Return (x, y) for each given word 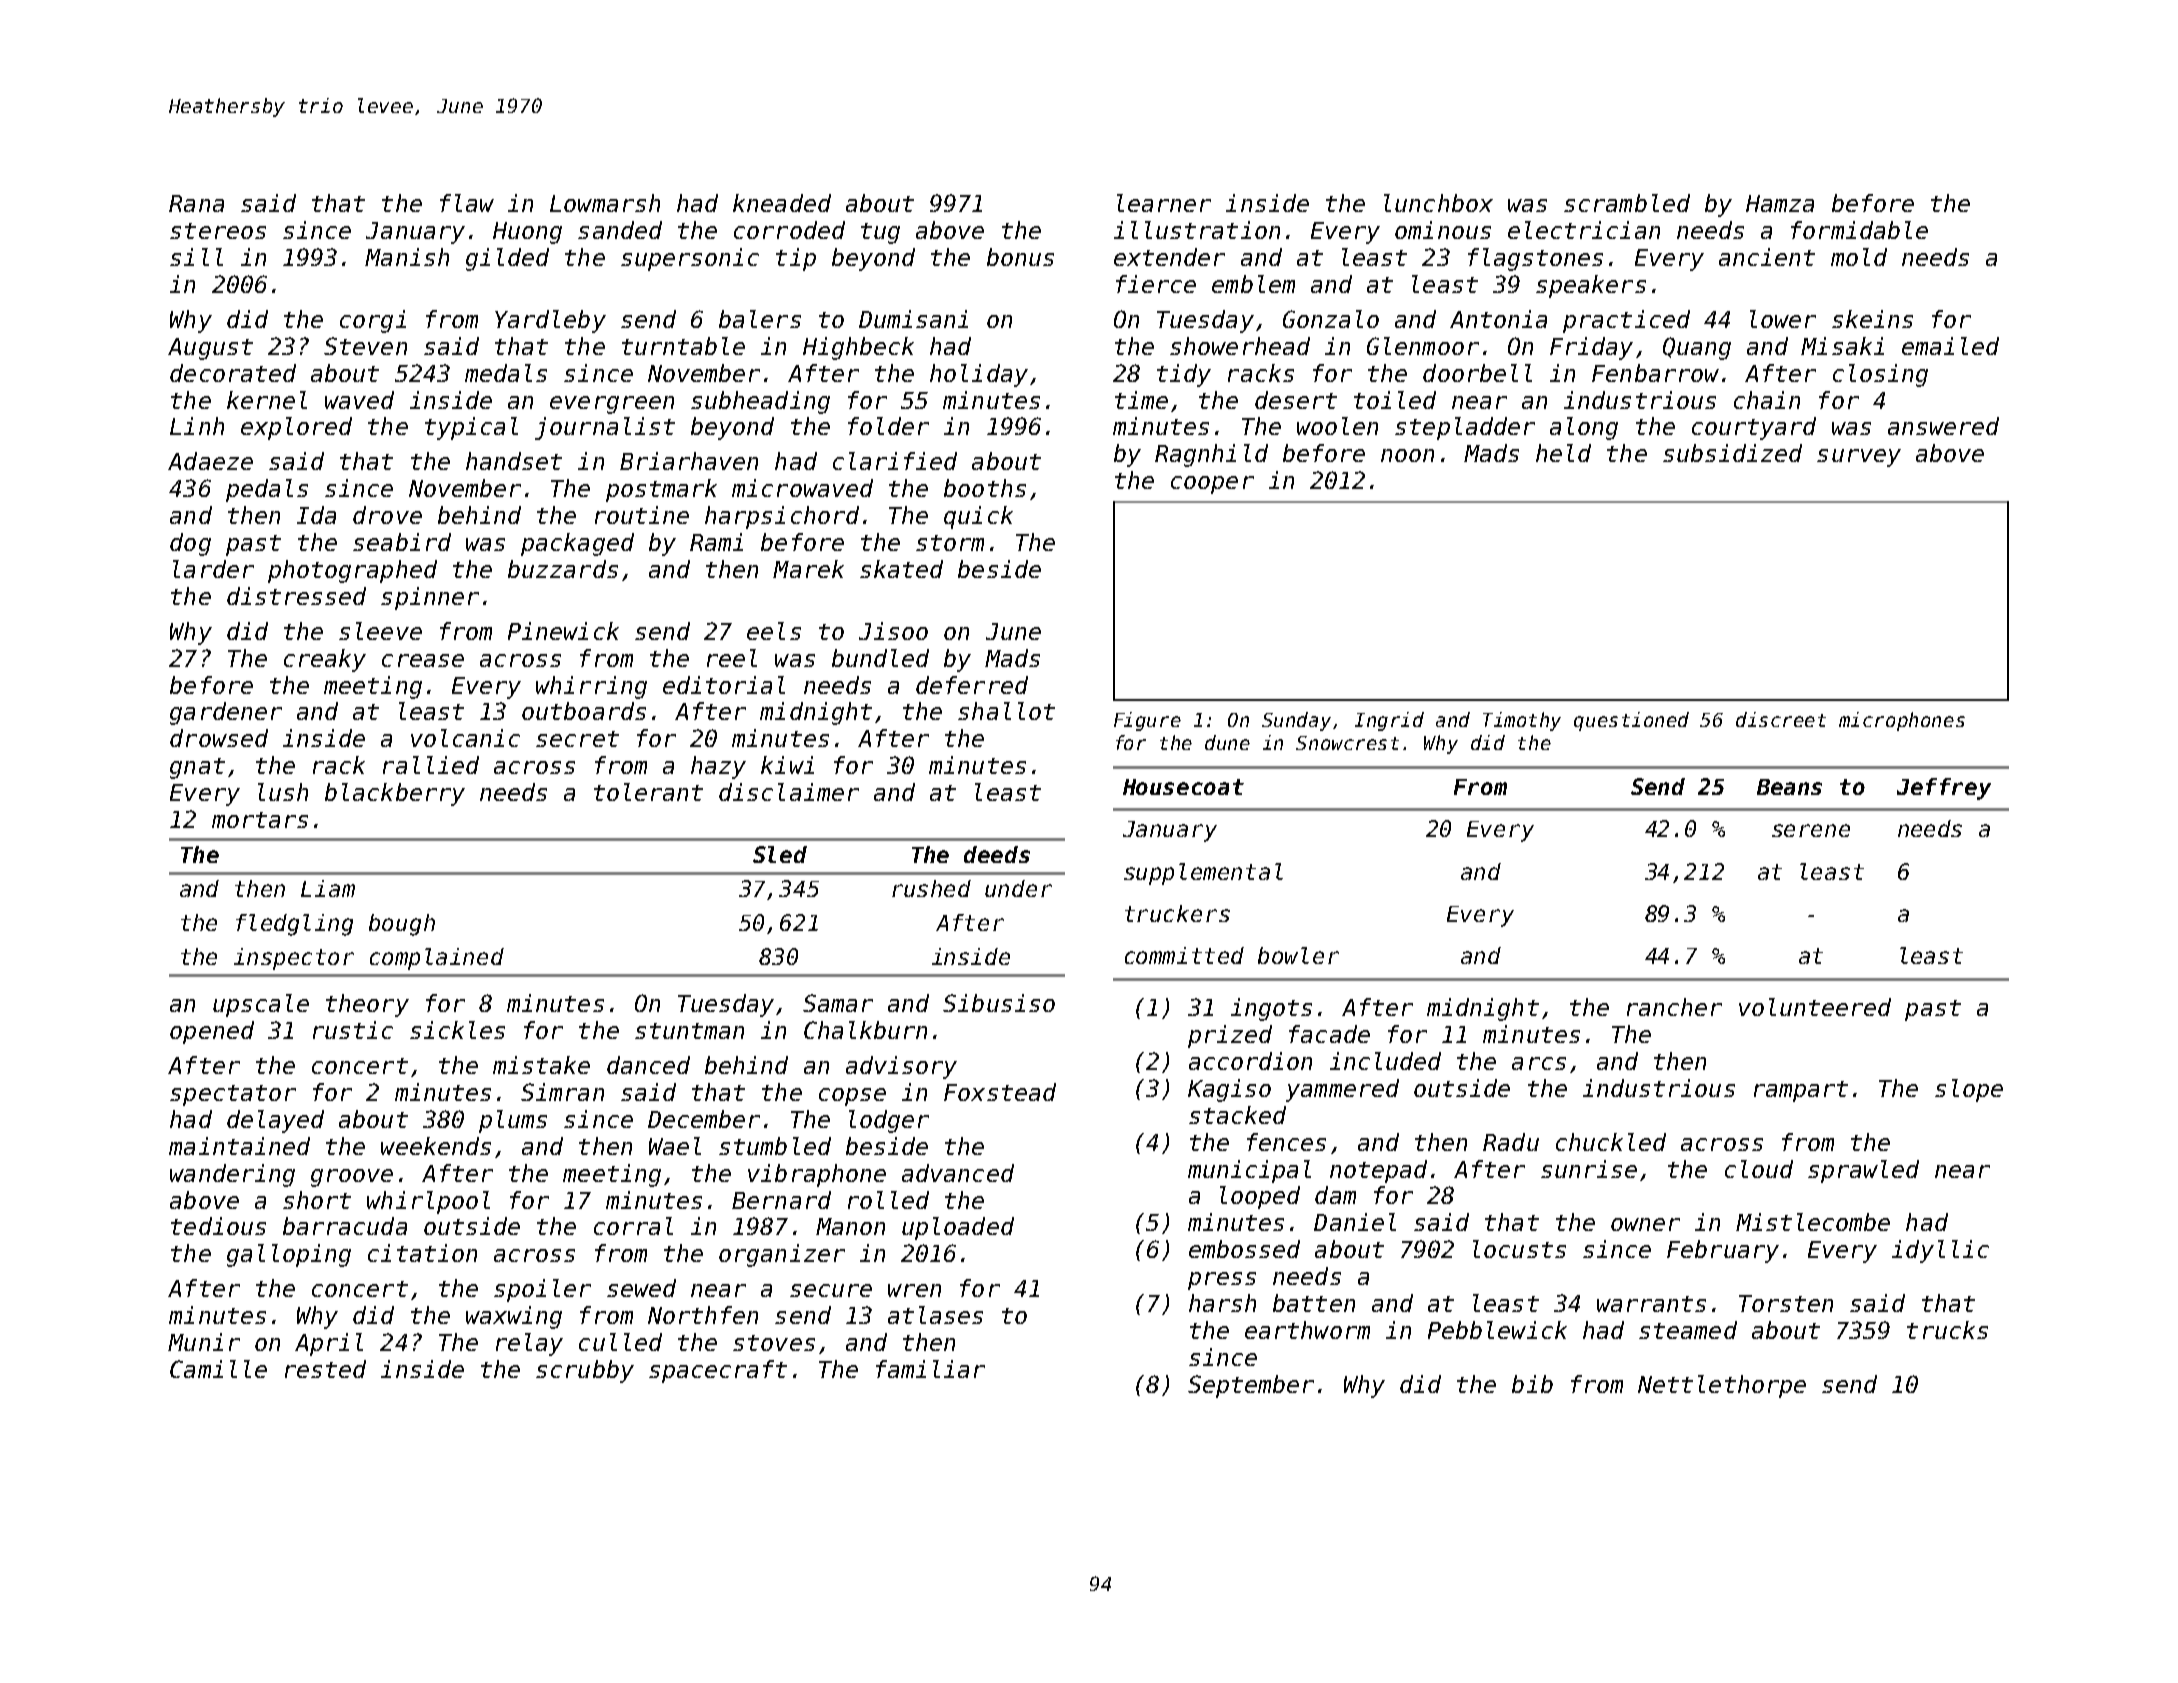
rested (325, 1369)
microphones (1902, 721)
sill (196, 257)
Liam (328, 888)
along (1584, 428)
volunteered (1815, 1007)
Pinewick (563, 631)
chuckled (1611, 1142)
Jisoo (893, 631)
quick (978, 517)
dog (190, 544)
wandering (232, 1175)
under (1018, 888)
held (1563, 453)
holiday (979, 375)
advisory (901, 1067)
